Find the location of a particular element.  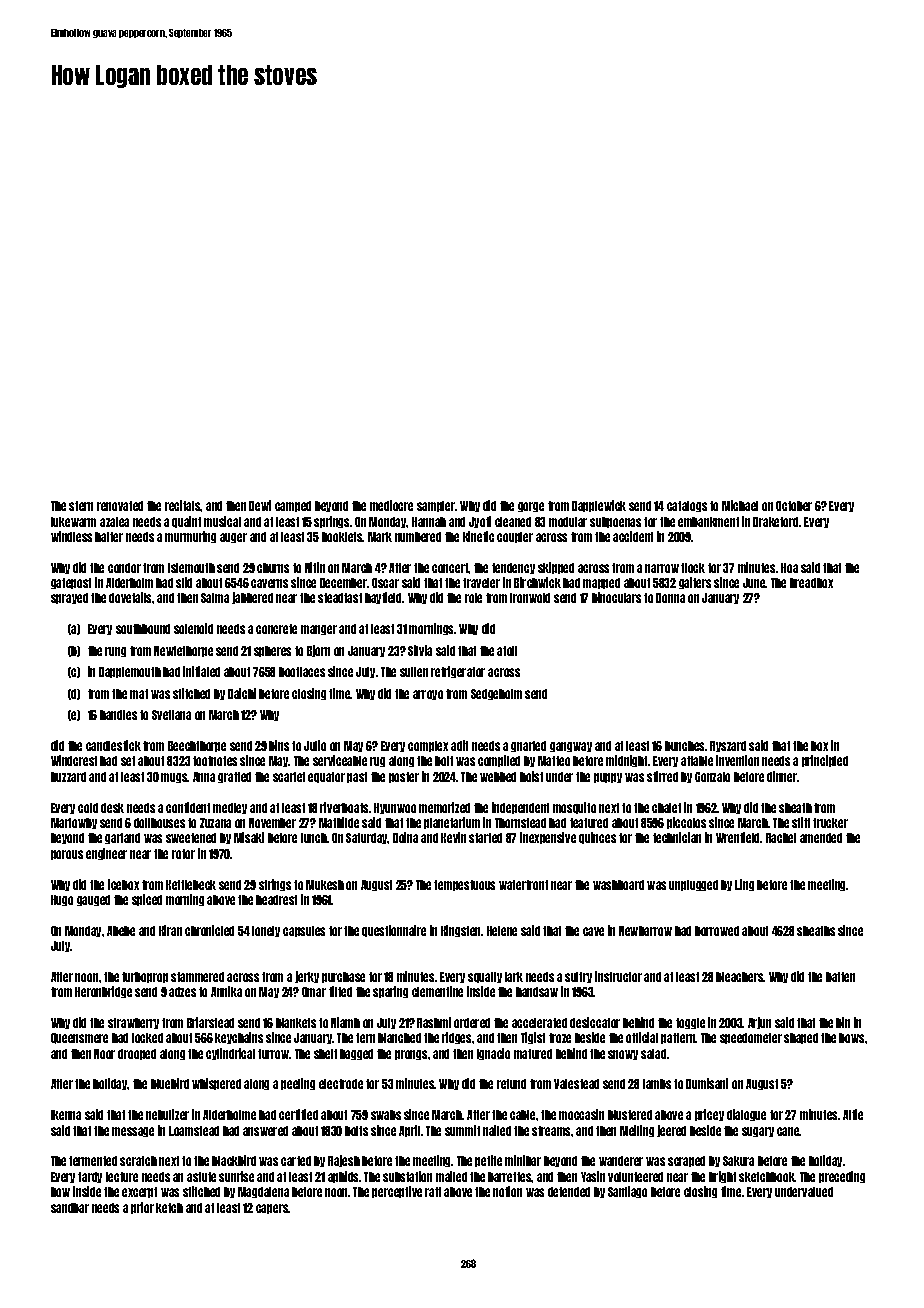

Daichi is located at coordinates (242, 693).
